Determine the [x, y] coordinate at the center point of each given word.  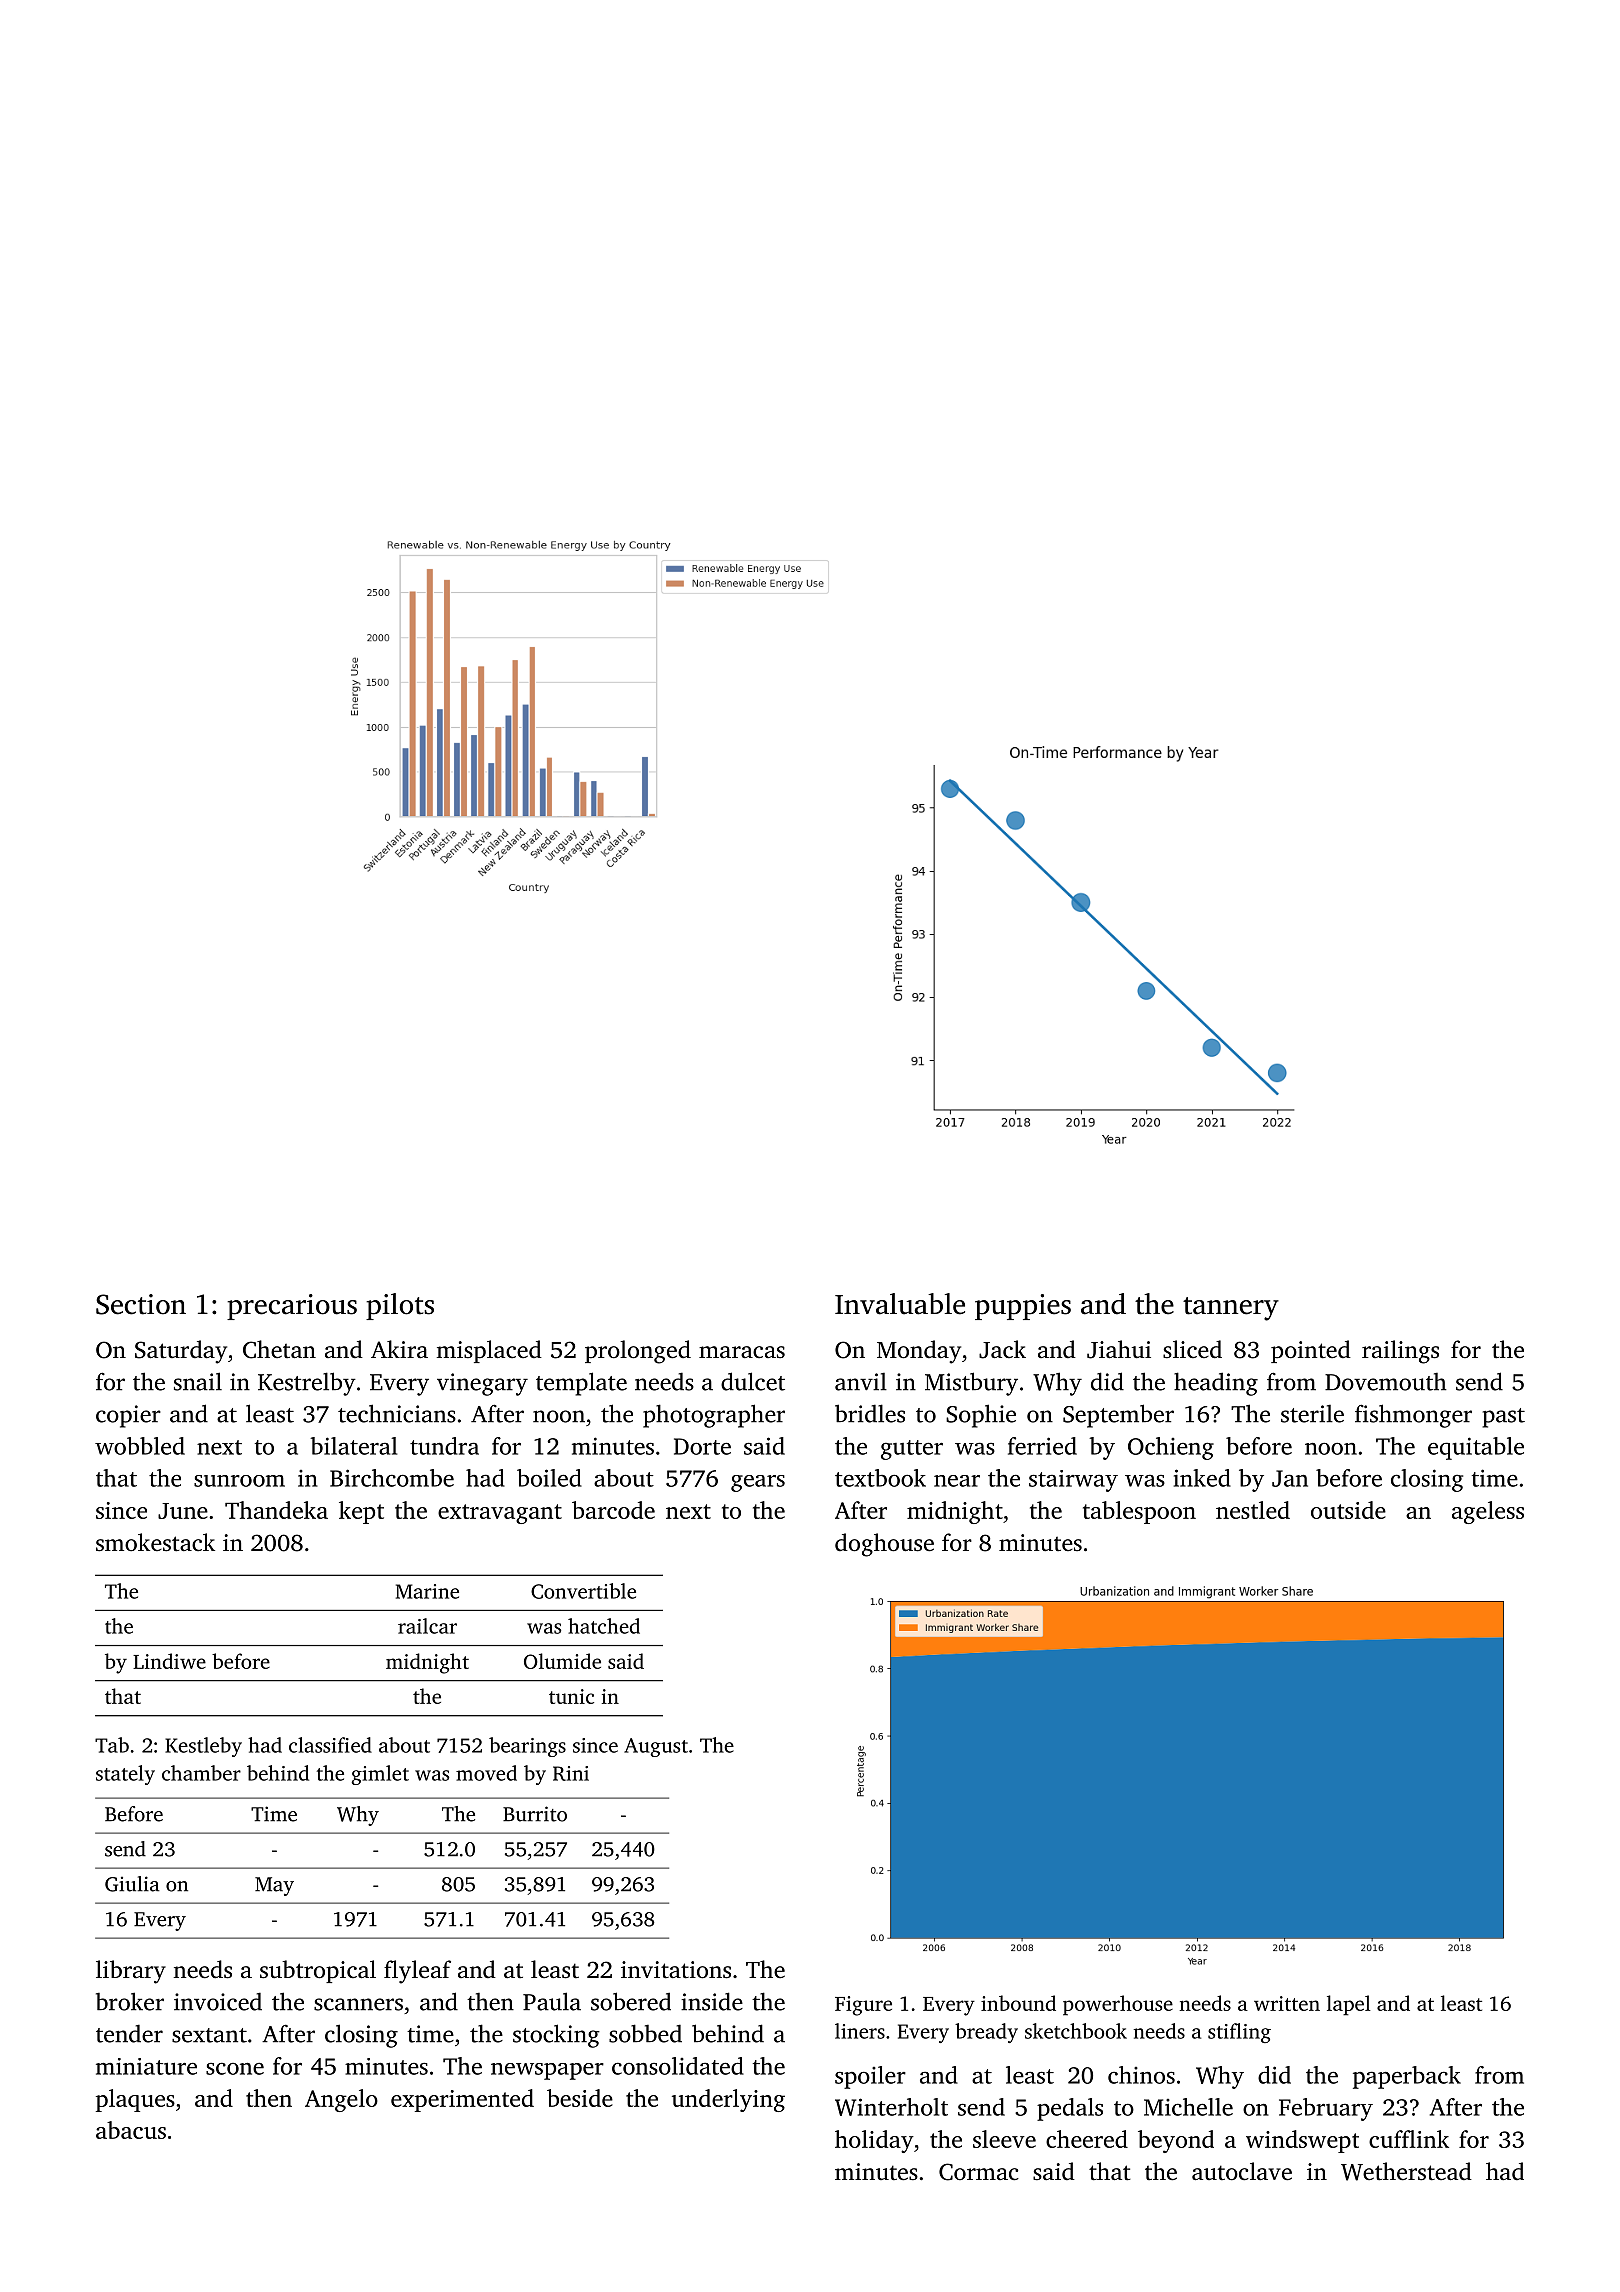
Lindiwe [169, 1661]
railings [1400, 1352]
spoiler [870, 2077]
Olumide [562, 1661]
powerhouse [1118, 2005]
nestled [1253, 1510]
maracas [742, 1352]
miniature [146, 2066]
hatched [604, 1626]
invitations [676, 1970]
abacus [131, 2130]
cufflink [1409, 2139]
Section [141, 1304]
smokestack [155, 1542]
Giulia [132, 1884]
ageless [1488, 1512]
